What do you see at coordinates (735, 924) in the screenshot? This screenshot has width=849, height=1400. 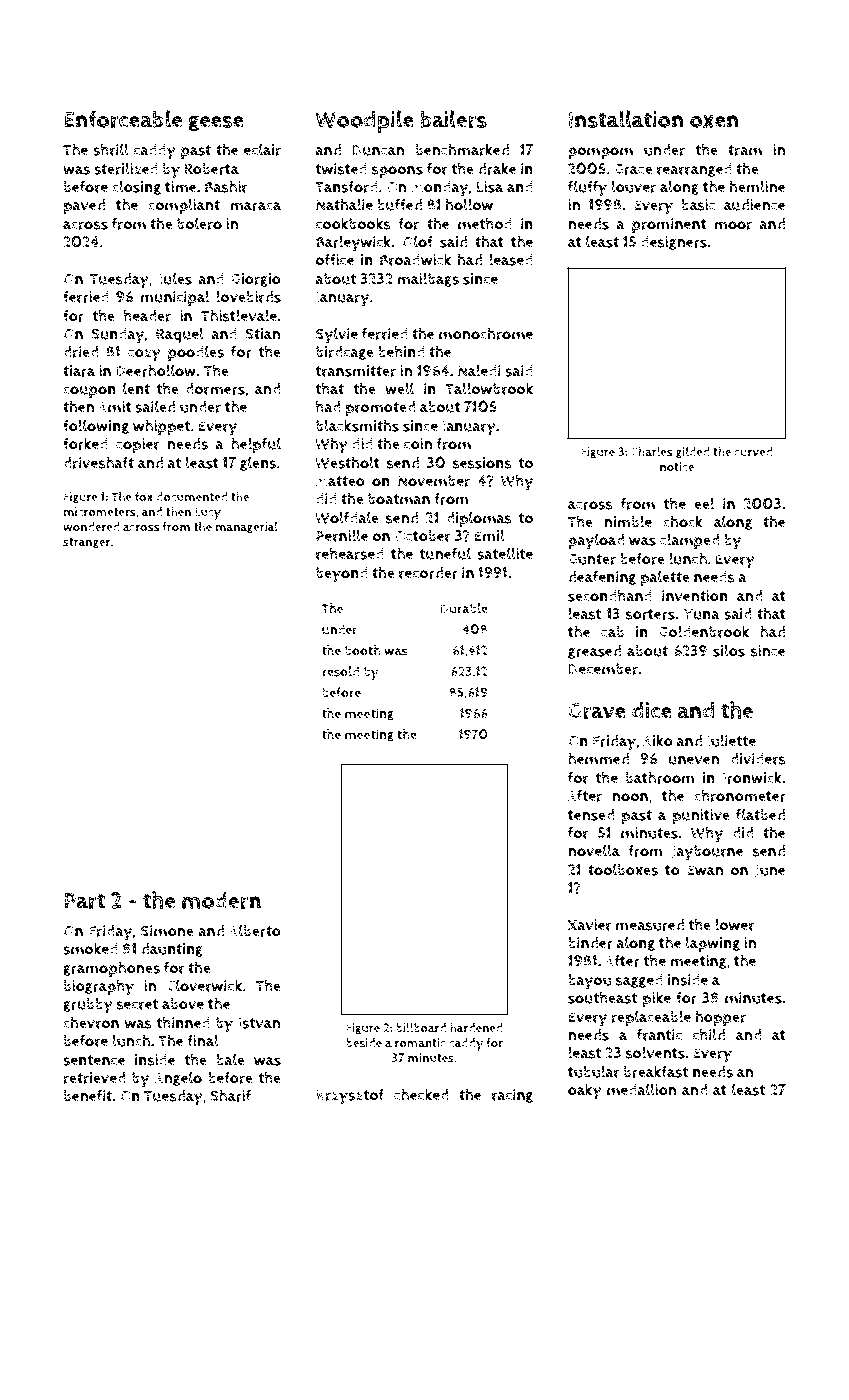 I see `lower` at bounding box center [735, 924].
